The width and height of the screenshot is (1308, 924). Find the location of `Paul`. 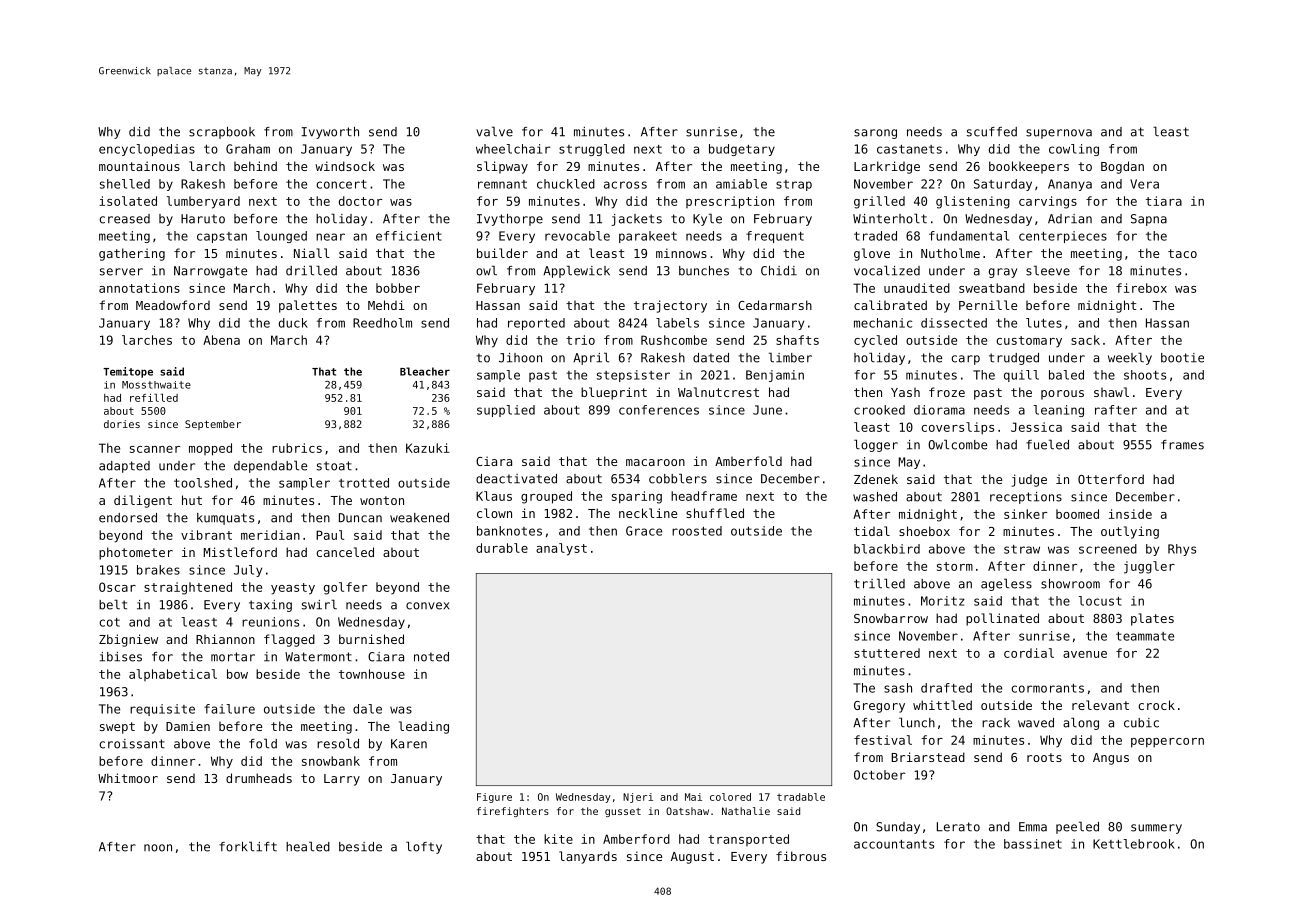

Paul is located at coordinates (330, 535).
